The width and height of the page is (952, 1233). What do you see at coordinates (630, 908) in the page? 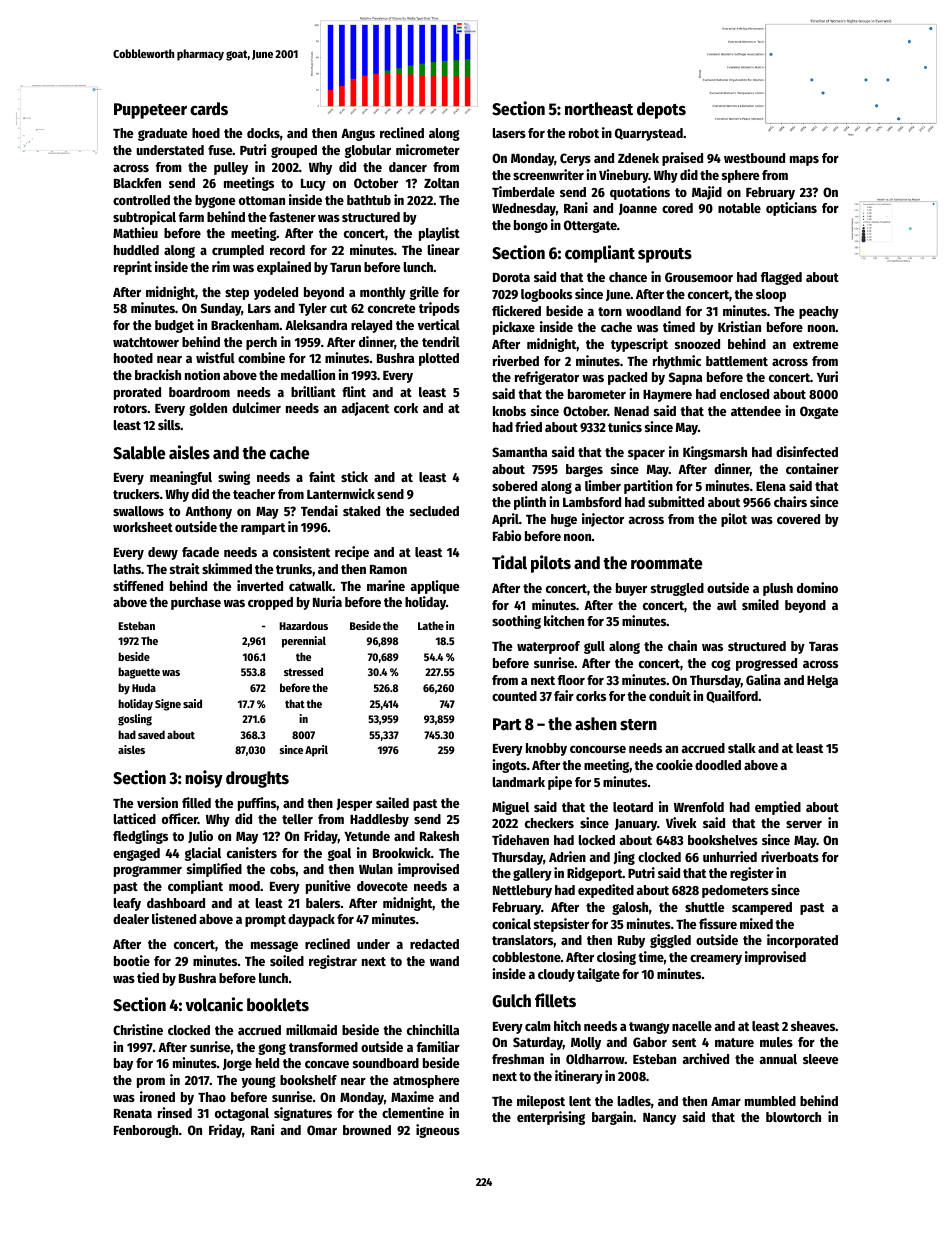
I see `galosh` at bounding box center [630, 908].
